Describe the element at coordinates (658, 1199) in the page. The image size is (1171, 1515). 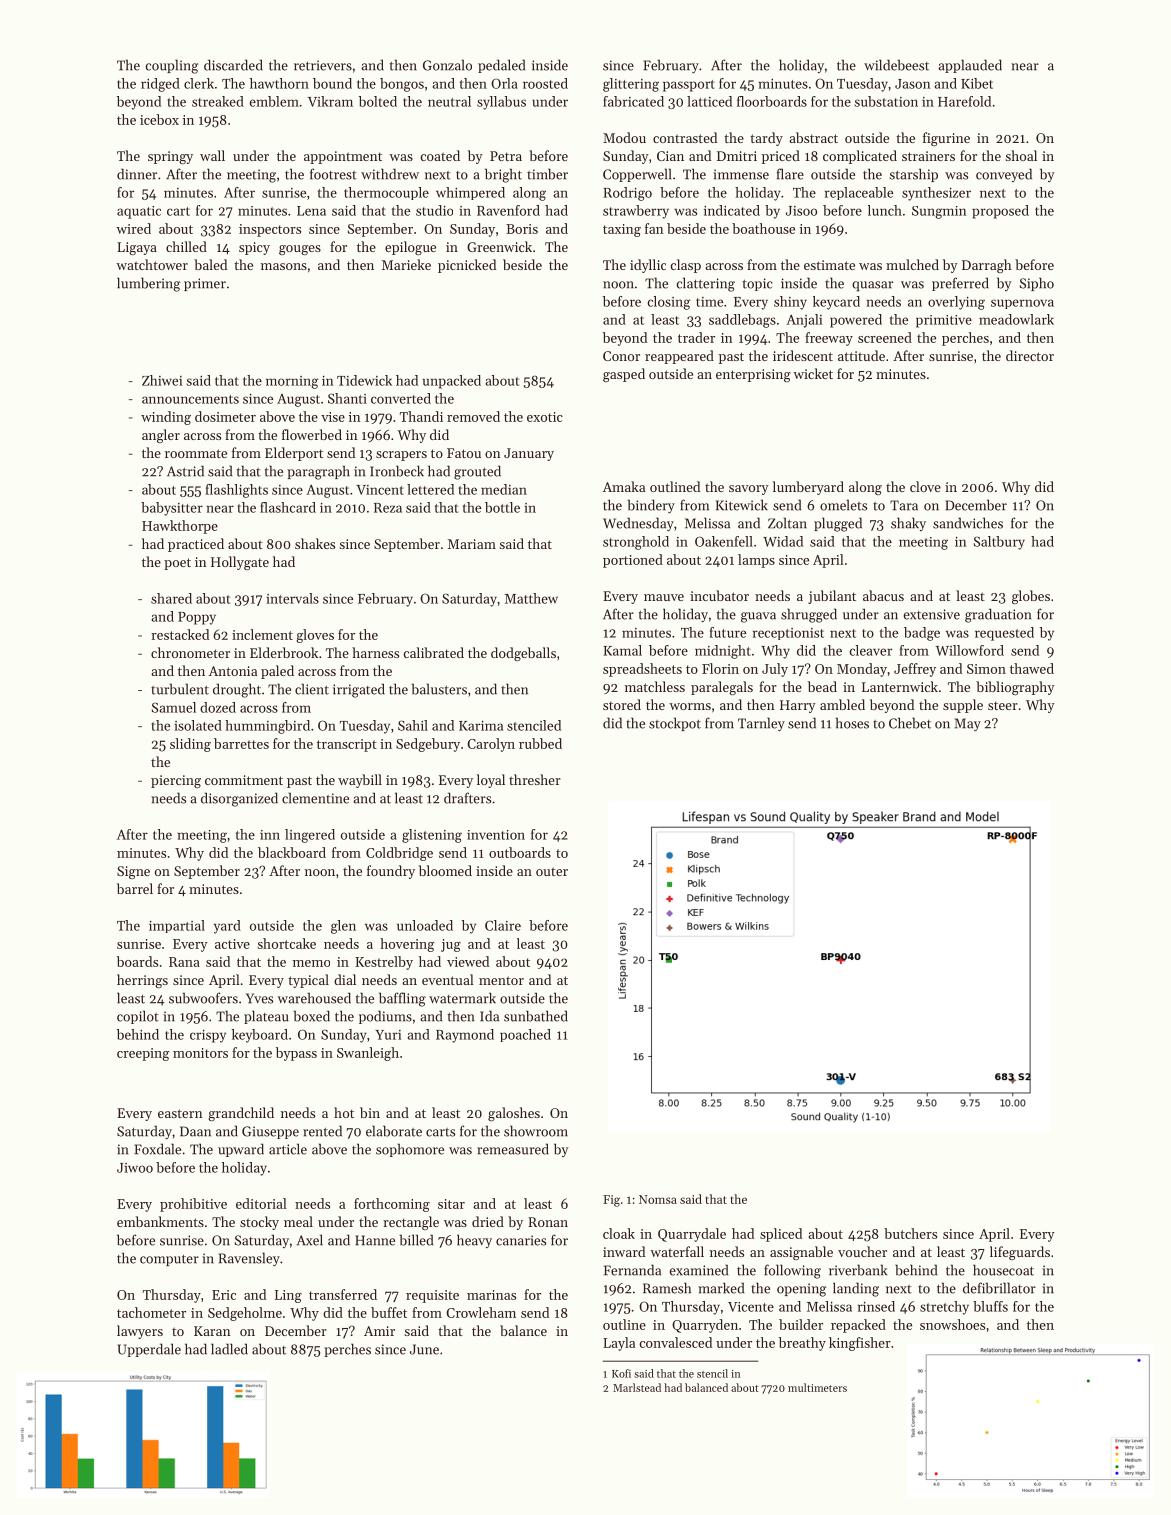
I see `Nomsa` at that location.
